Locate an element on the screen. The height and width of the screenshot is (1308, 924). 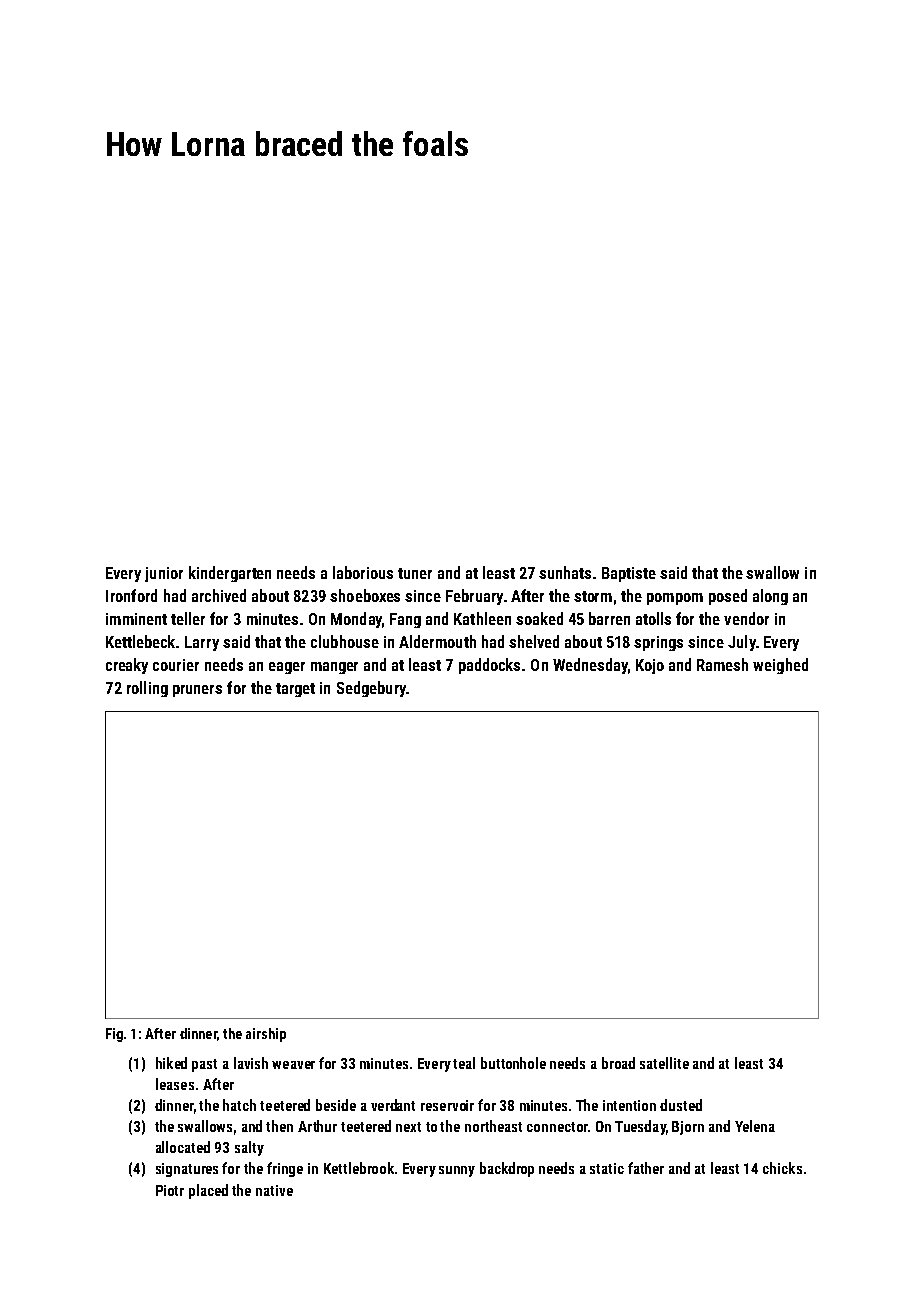
sunny is located at coordinates (457, 1171).
